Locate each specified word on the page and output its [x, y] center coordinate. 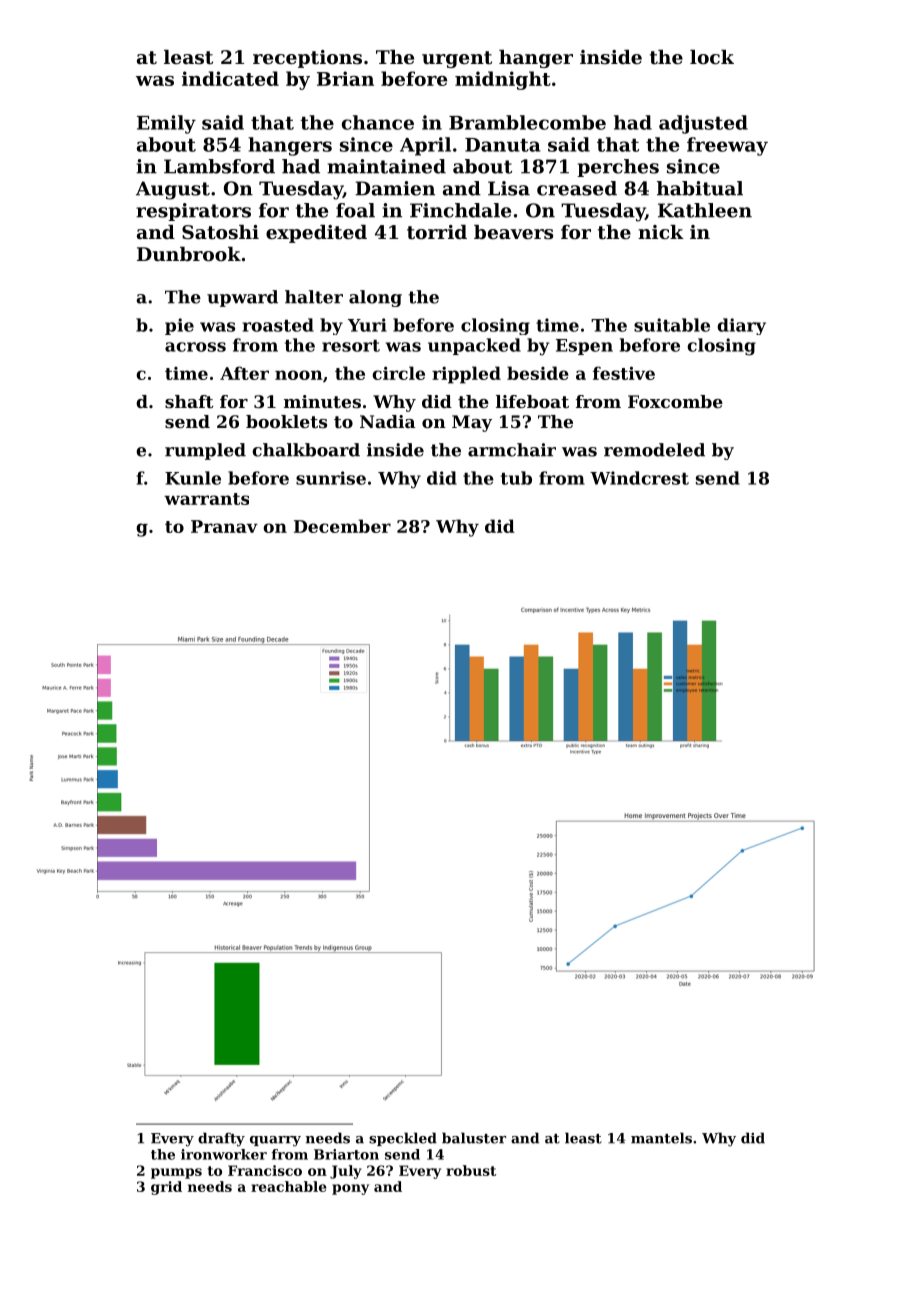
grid [166, 1188]
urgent [457, 59]
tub [516, 478]
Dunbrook [189, 254]
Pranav [224, 526]
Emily [166, 124]
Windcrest [639, 478]
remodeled [654, 450]
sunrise [331, 478]
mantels [661, 1138]
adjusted [703, 124]
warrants [206, 499]
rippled [466, 375]
